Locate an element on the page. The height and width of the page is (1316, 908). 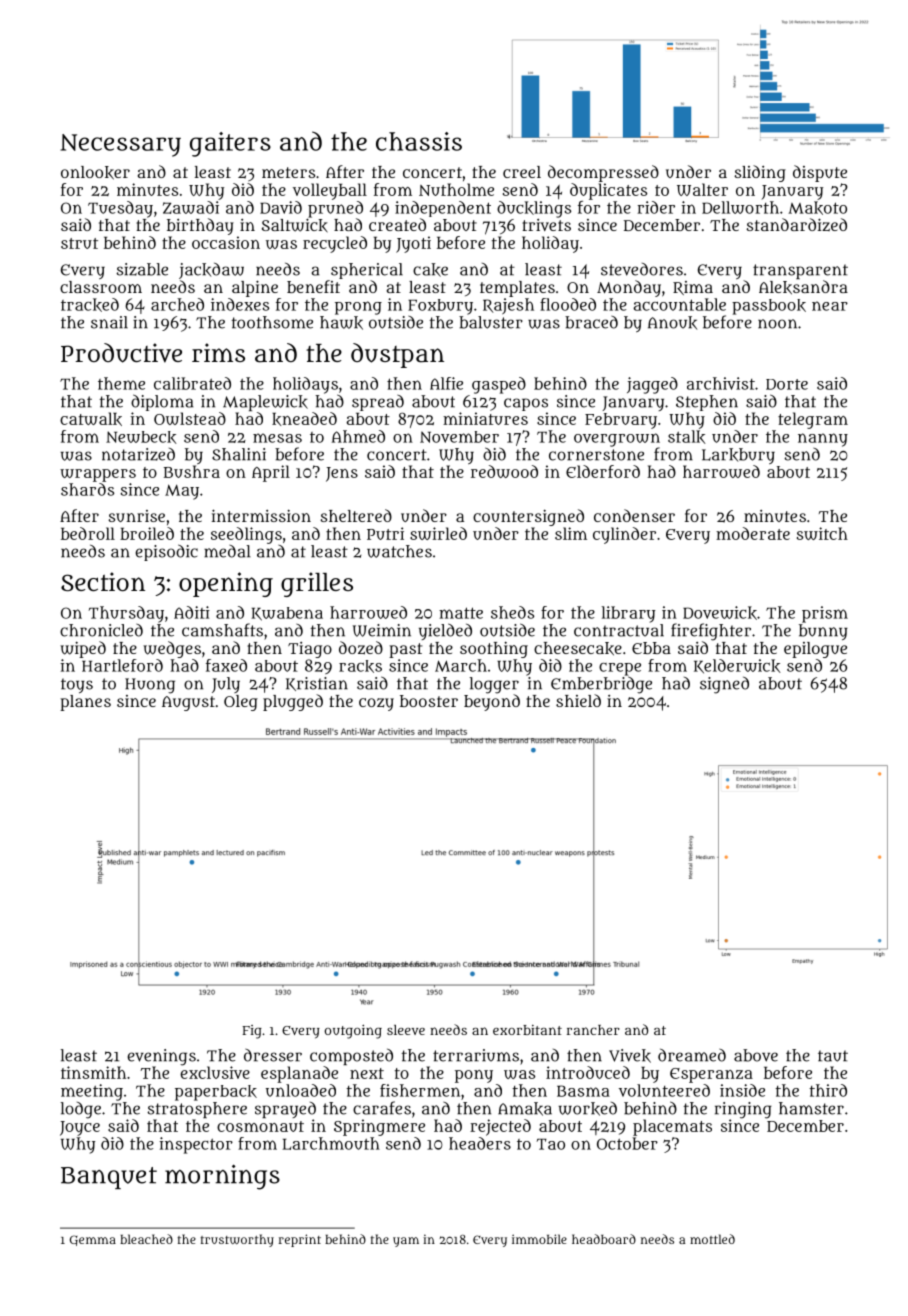
cozy is located at coordinates (376, 704).
